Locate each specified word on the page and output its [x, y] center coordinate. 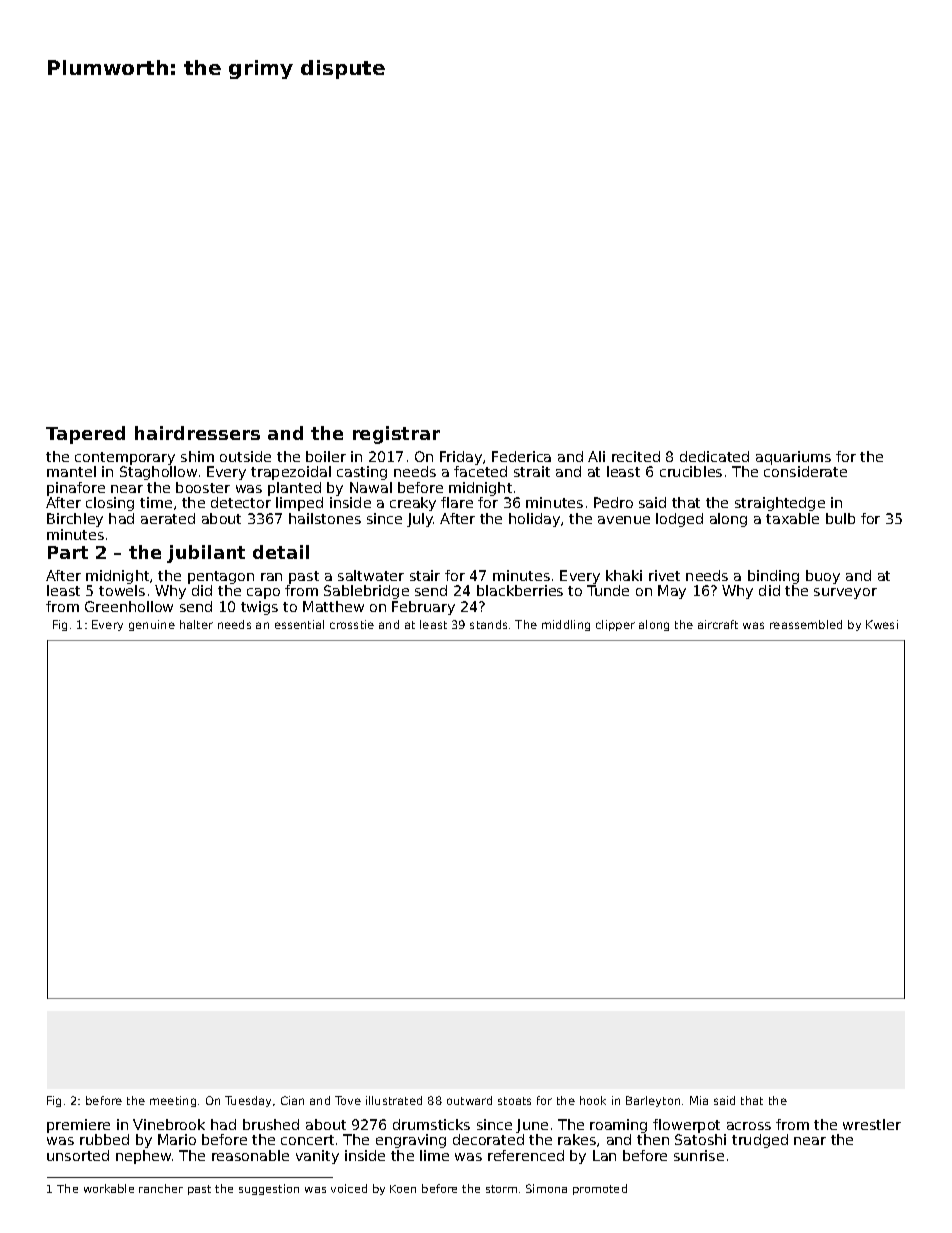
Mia [699, 1100]
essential [299, 624]
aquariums [793, 458]
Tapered [85, 435]
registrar [396, 435]
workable [109, 1188]
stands [488, 624]
